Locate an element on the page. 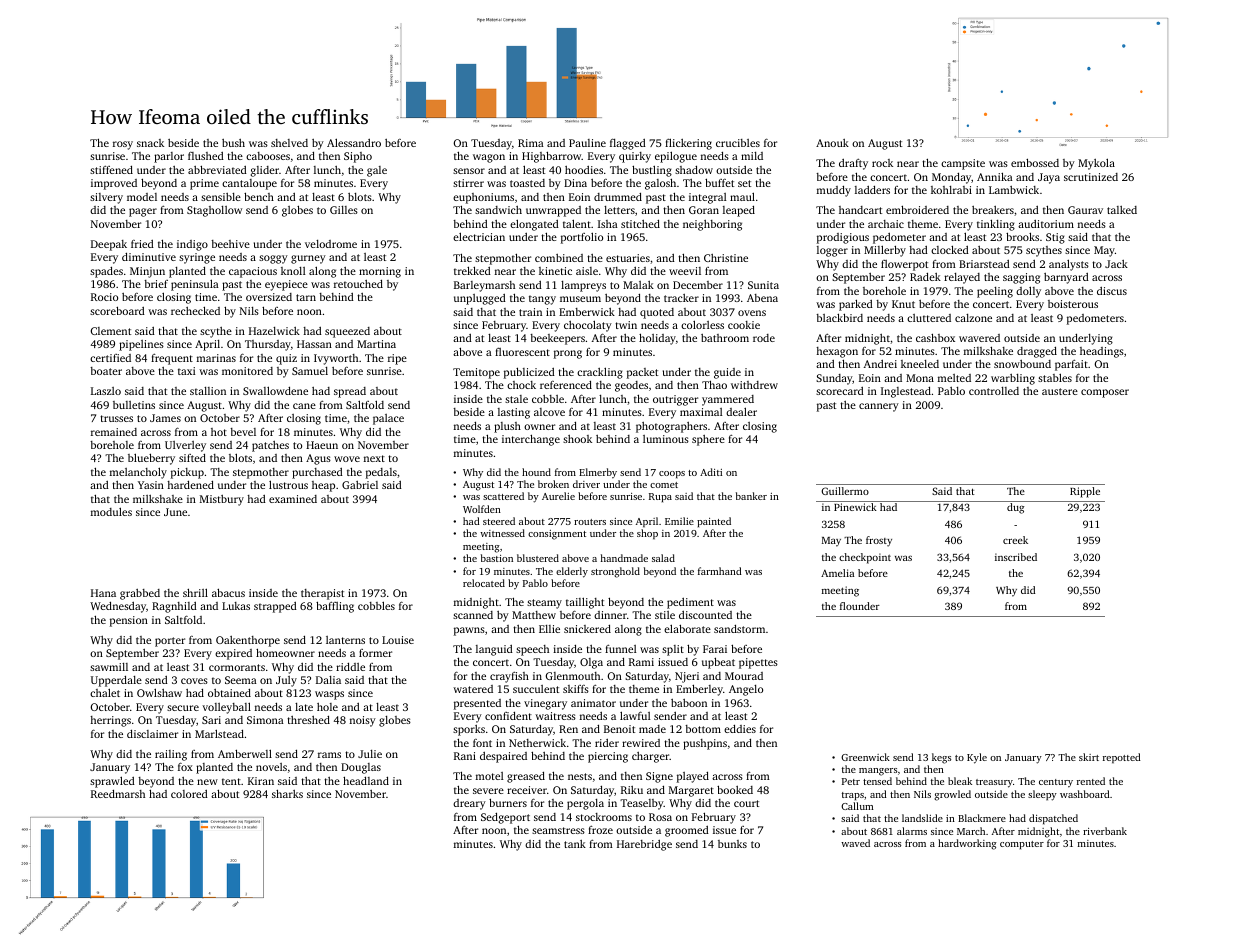  Sari is located at coordinates (211, 720).
